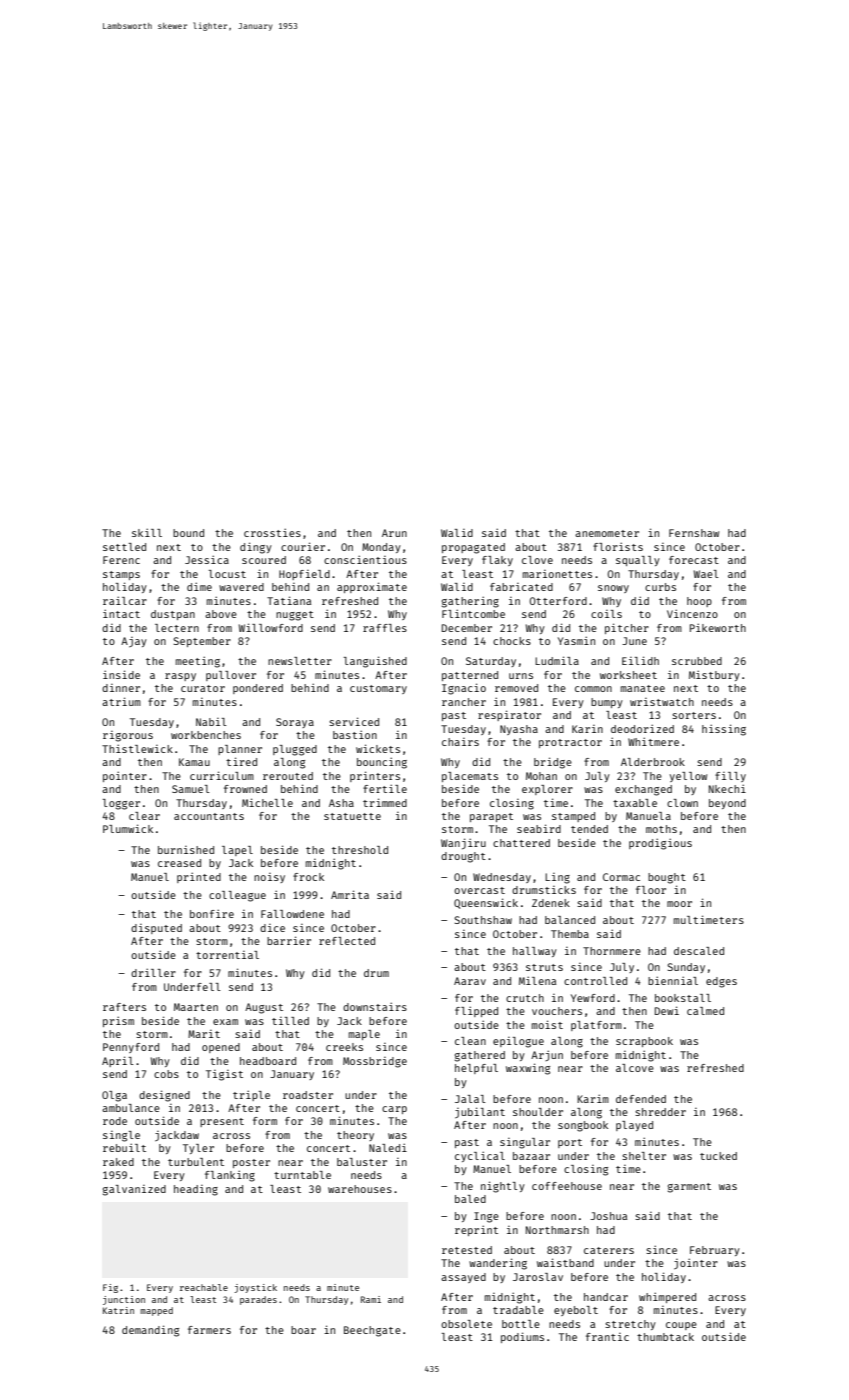 The image size is (849, 1400). What do you see at coordinates (124, 547) in the screenshot?
I see `settled` at bounding box center [124, 547].
